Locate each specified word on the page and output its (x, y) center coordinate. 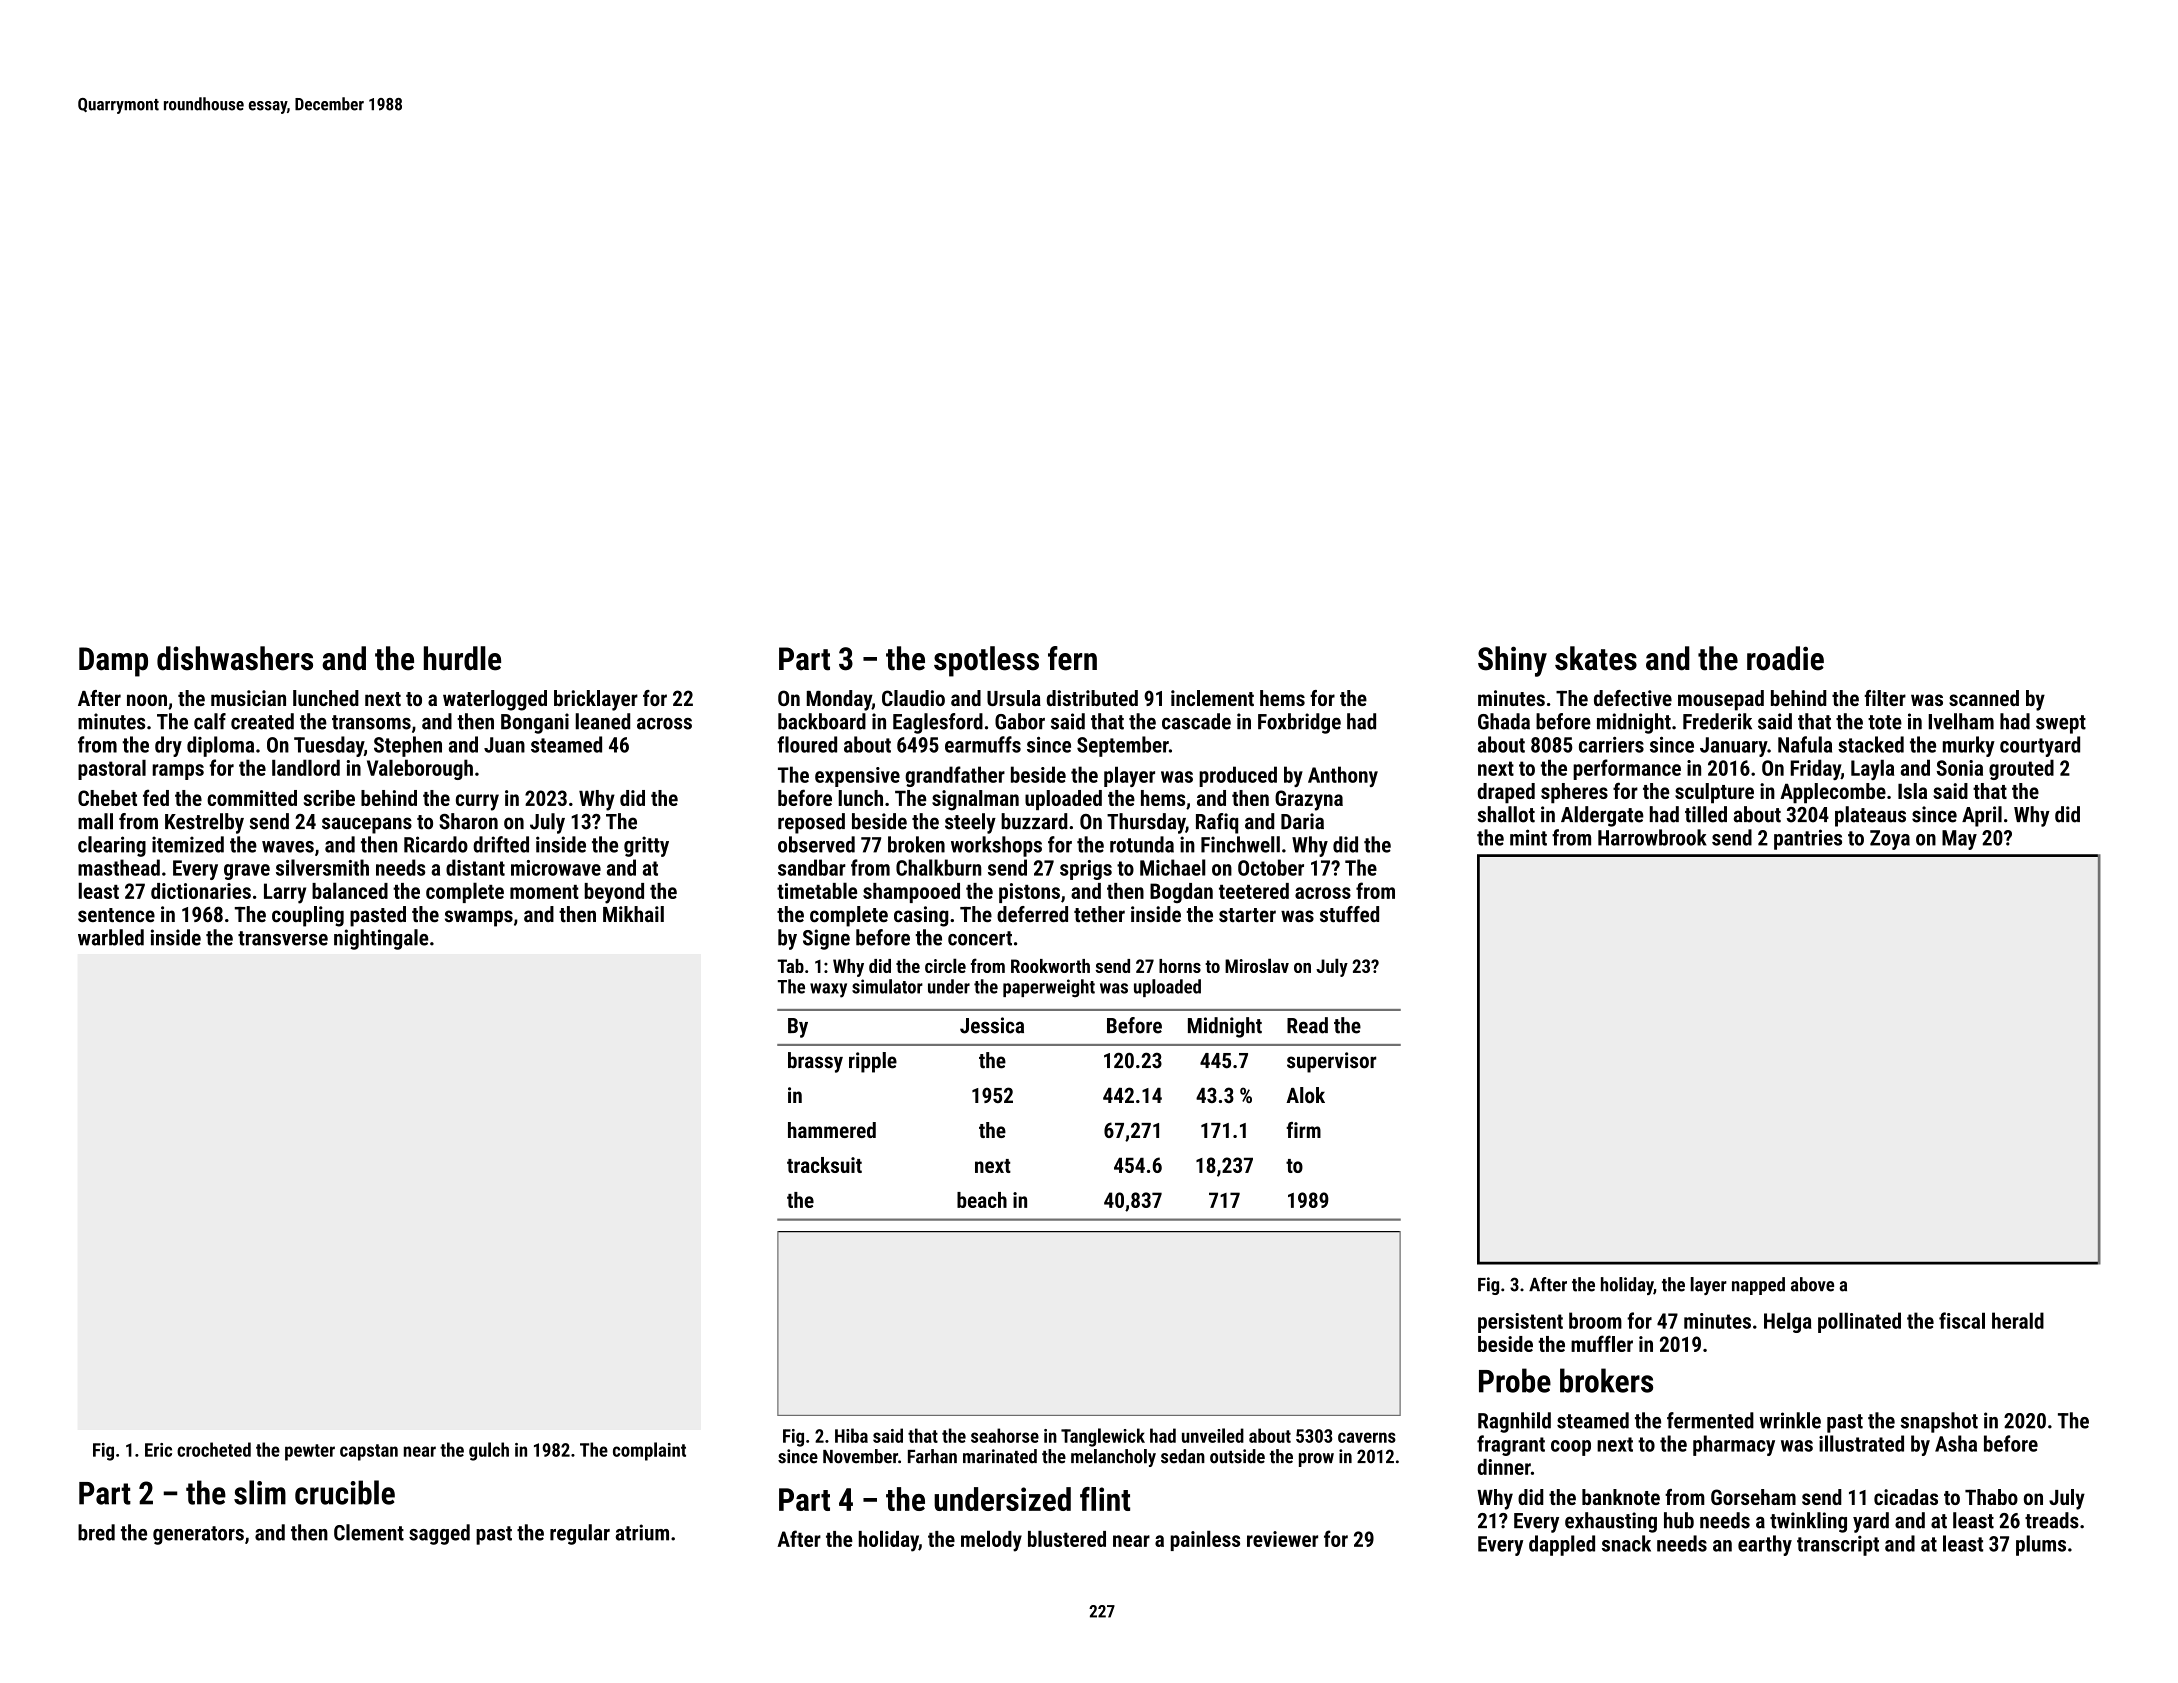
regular (580, 1534)
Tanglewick (1103, 1437)
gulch (489, 1451)
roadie (1785, 658)
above (1812, 1284)
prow (1316, 1460)
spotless (986, 661)
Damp (113, 662)
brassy (815, 1062)
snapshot (1939, 1422)
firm (1303, 1130)
